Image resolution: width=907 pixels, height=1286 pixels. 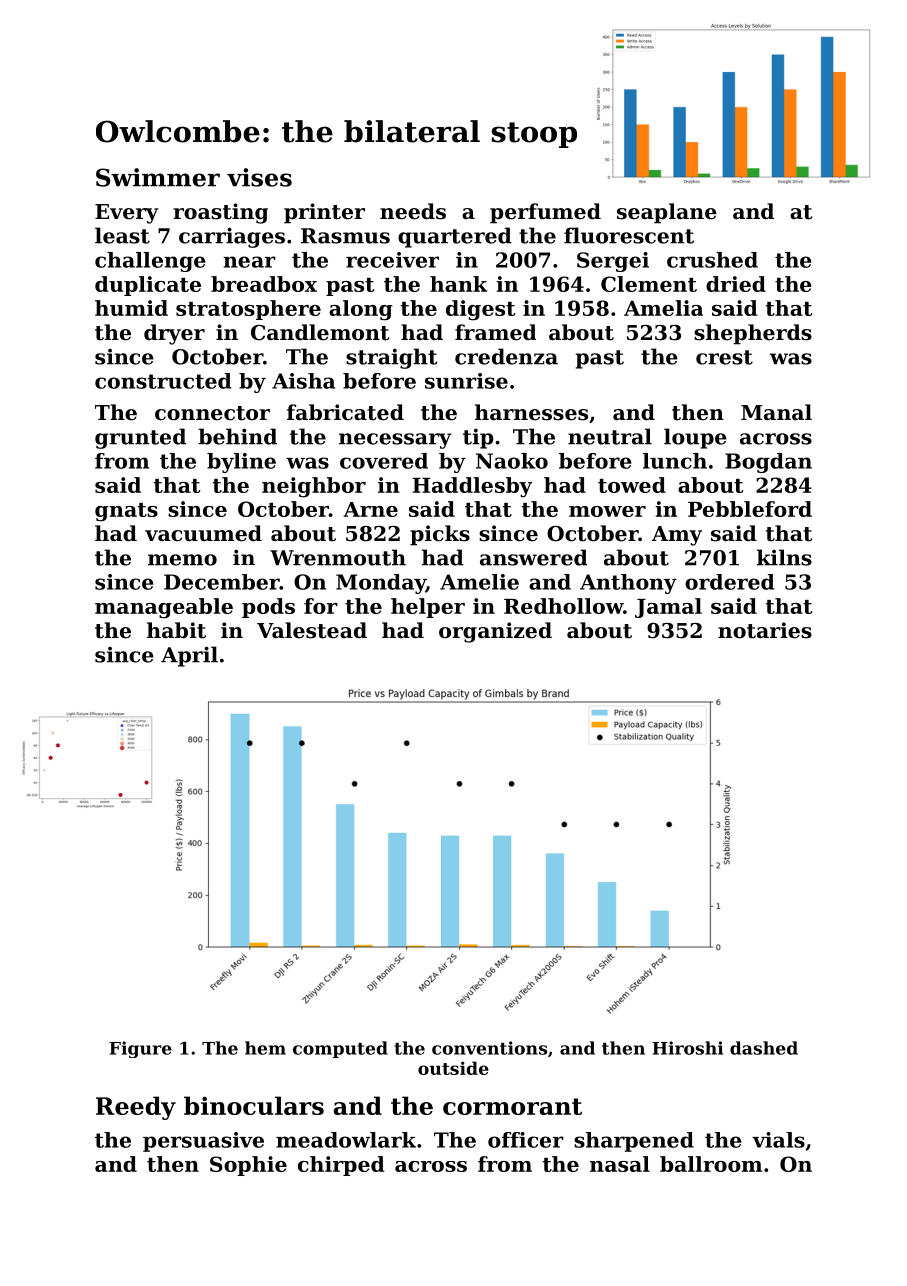 What do you see at coordinates (533, 557) in the document?
I see `answered` at bounding box center [533, 557].
